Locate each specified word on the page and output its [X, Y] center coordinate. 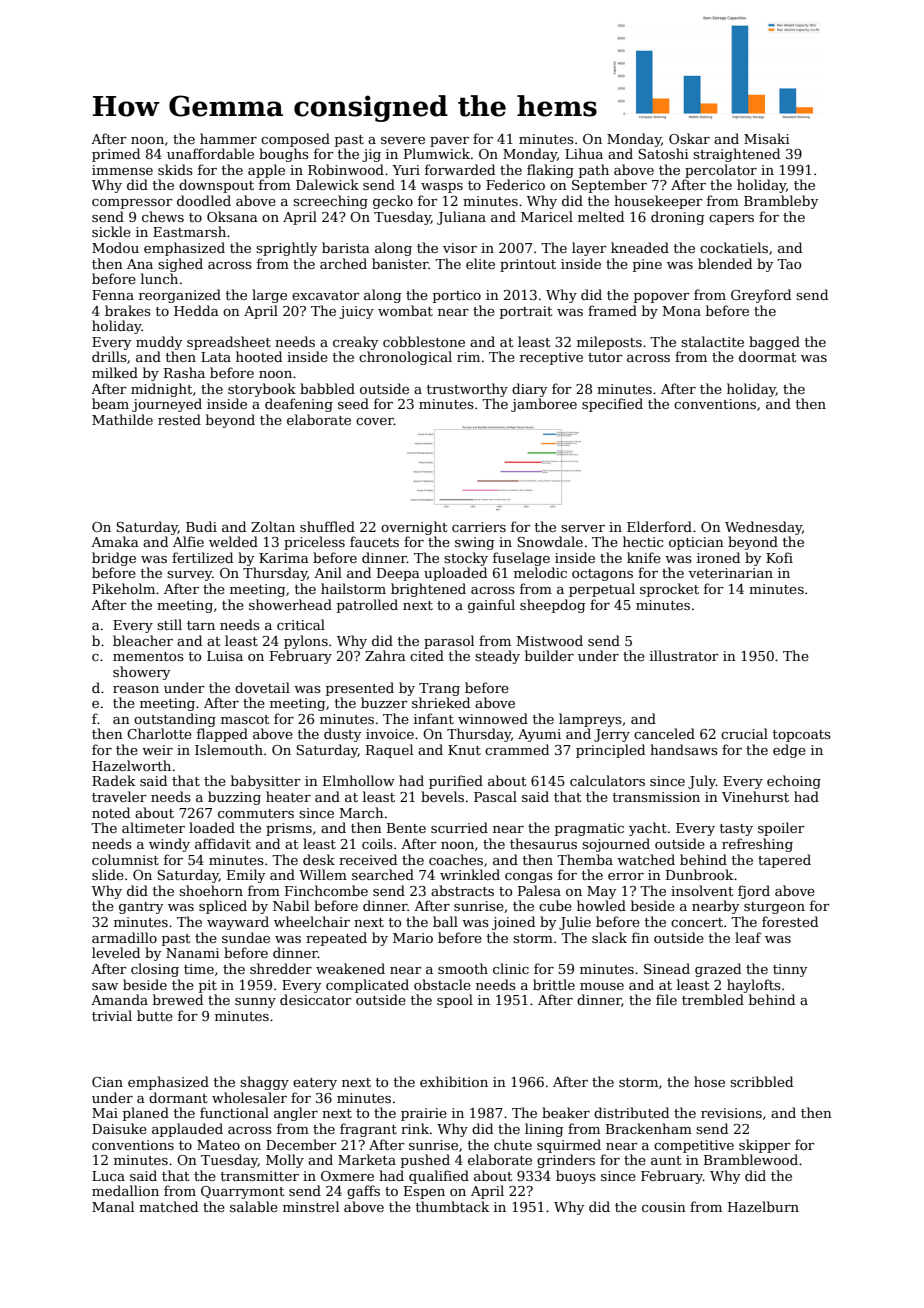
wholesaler [249, 1097]
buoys [576, 1177]
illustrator [684, 655]
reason [136, 689]
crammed [517, 749]
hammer [228, 138]
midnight [162, 390]
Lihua [584, 153]
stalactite [712, 341]
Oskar [689, 138]
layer [589, 249]
